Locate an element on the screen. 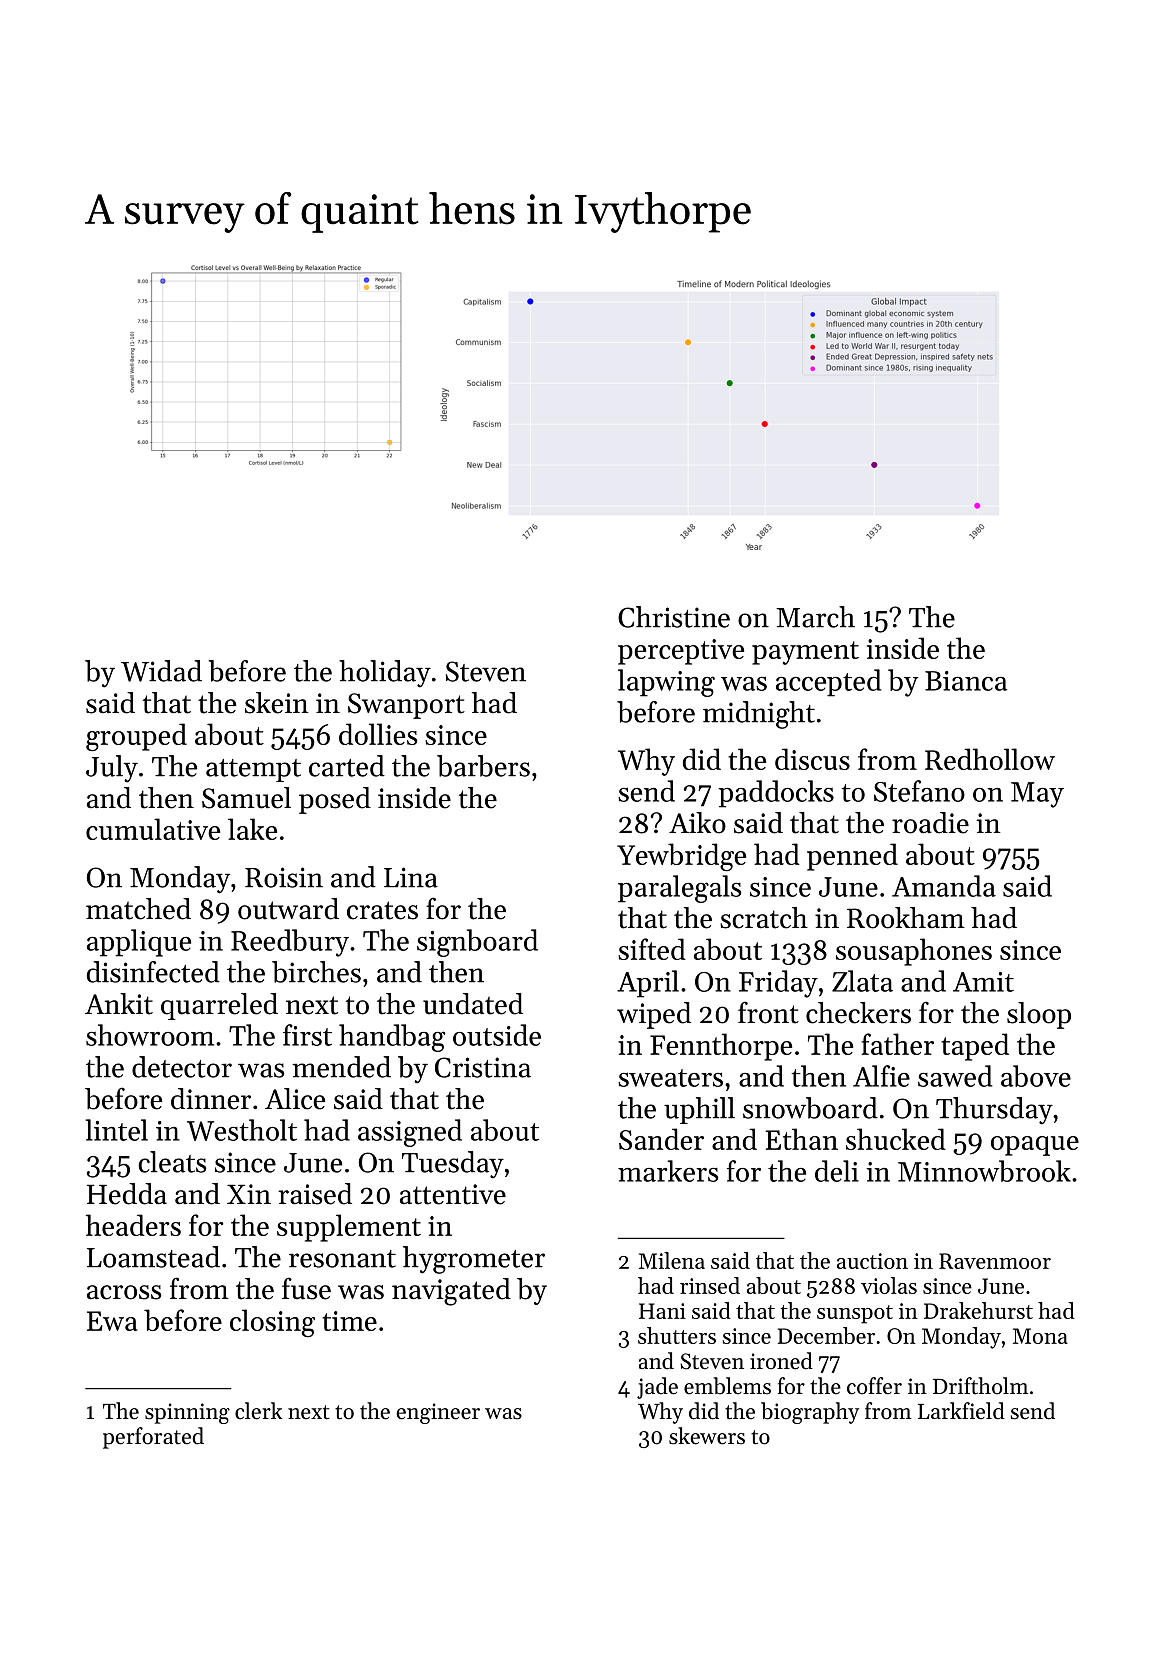  deli is located at coordinates (837, 1171).
